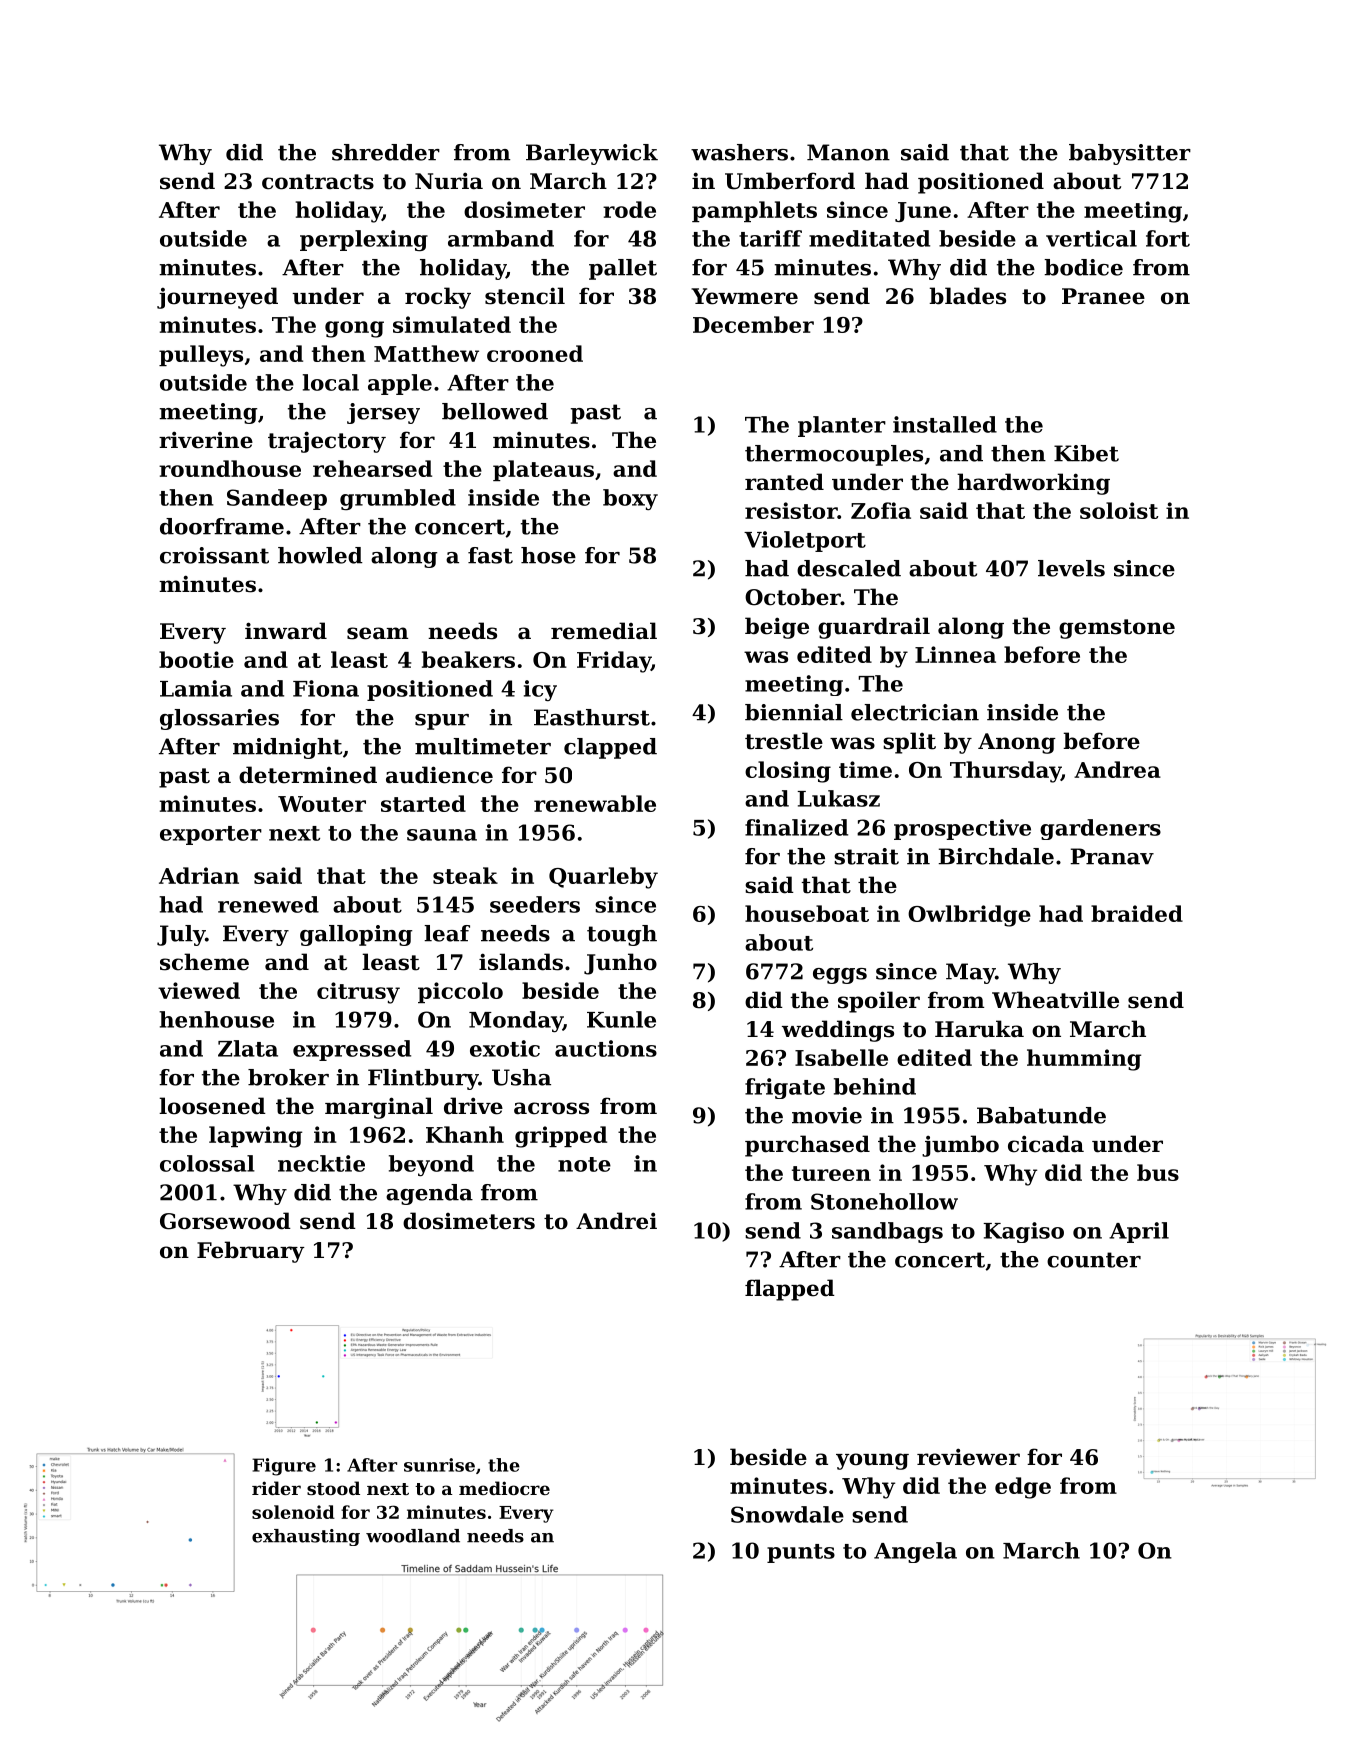 The width and height of the page is (1349, 1745). Describe the element at coordinates (386, 152) in the page. I see `shredder` at that location.
